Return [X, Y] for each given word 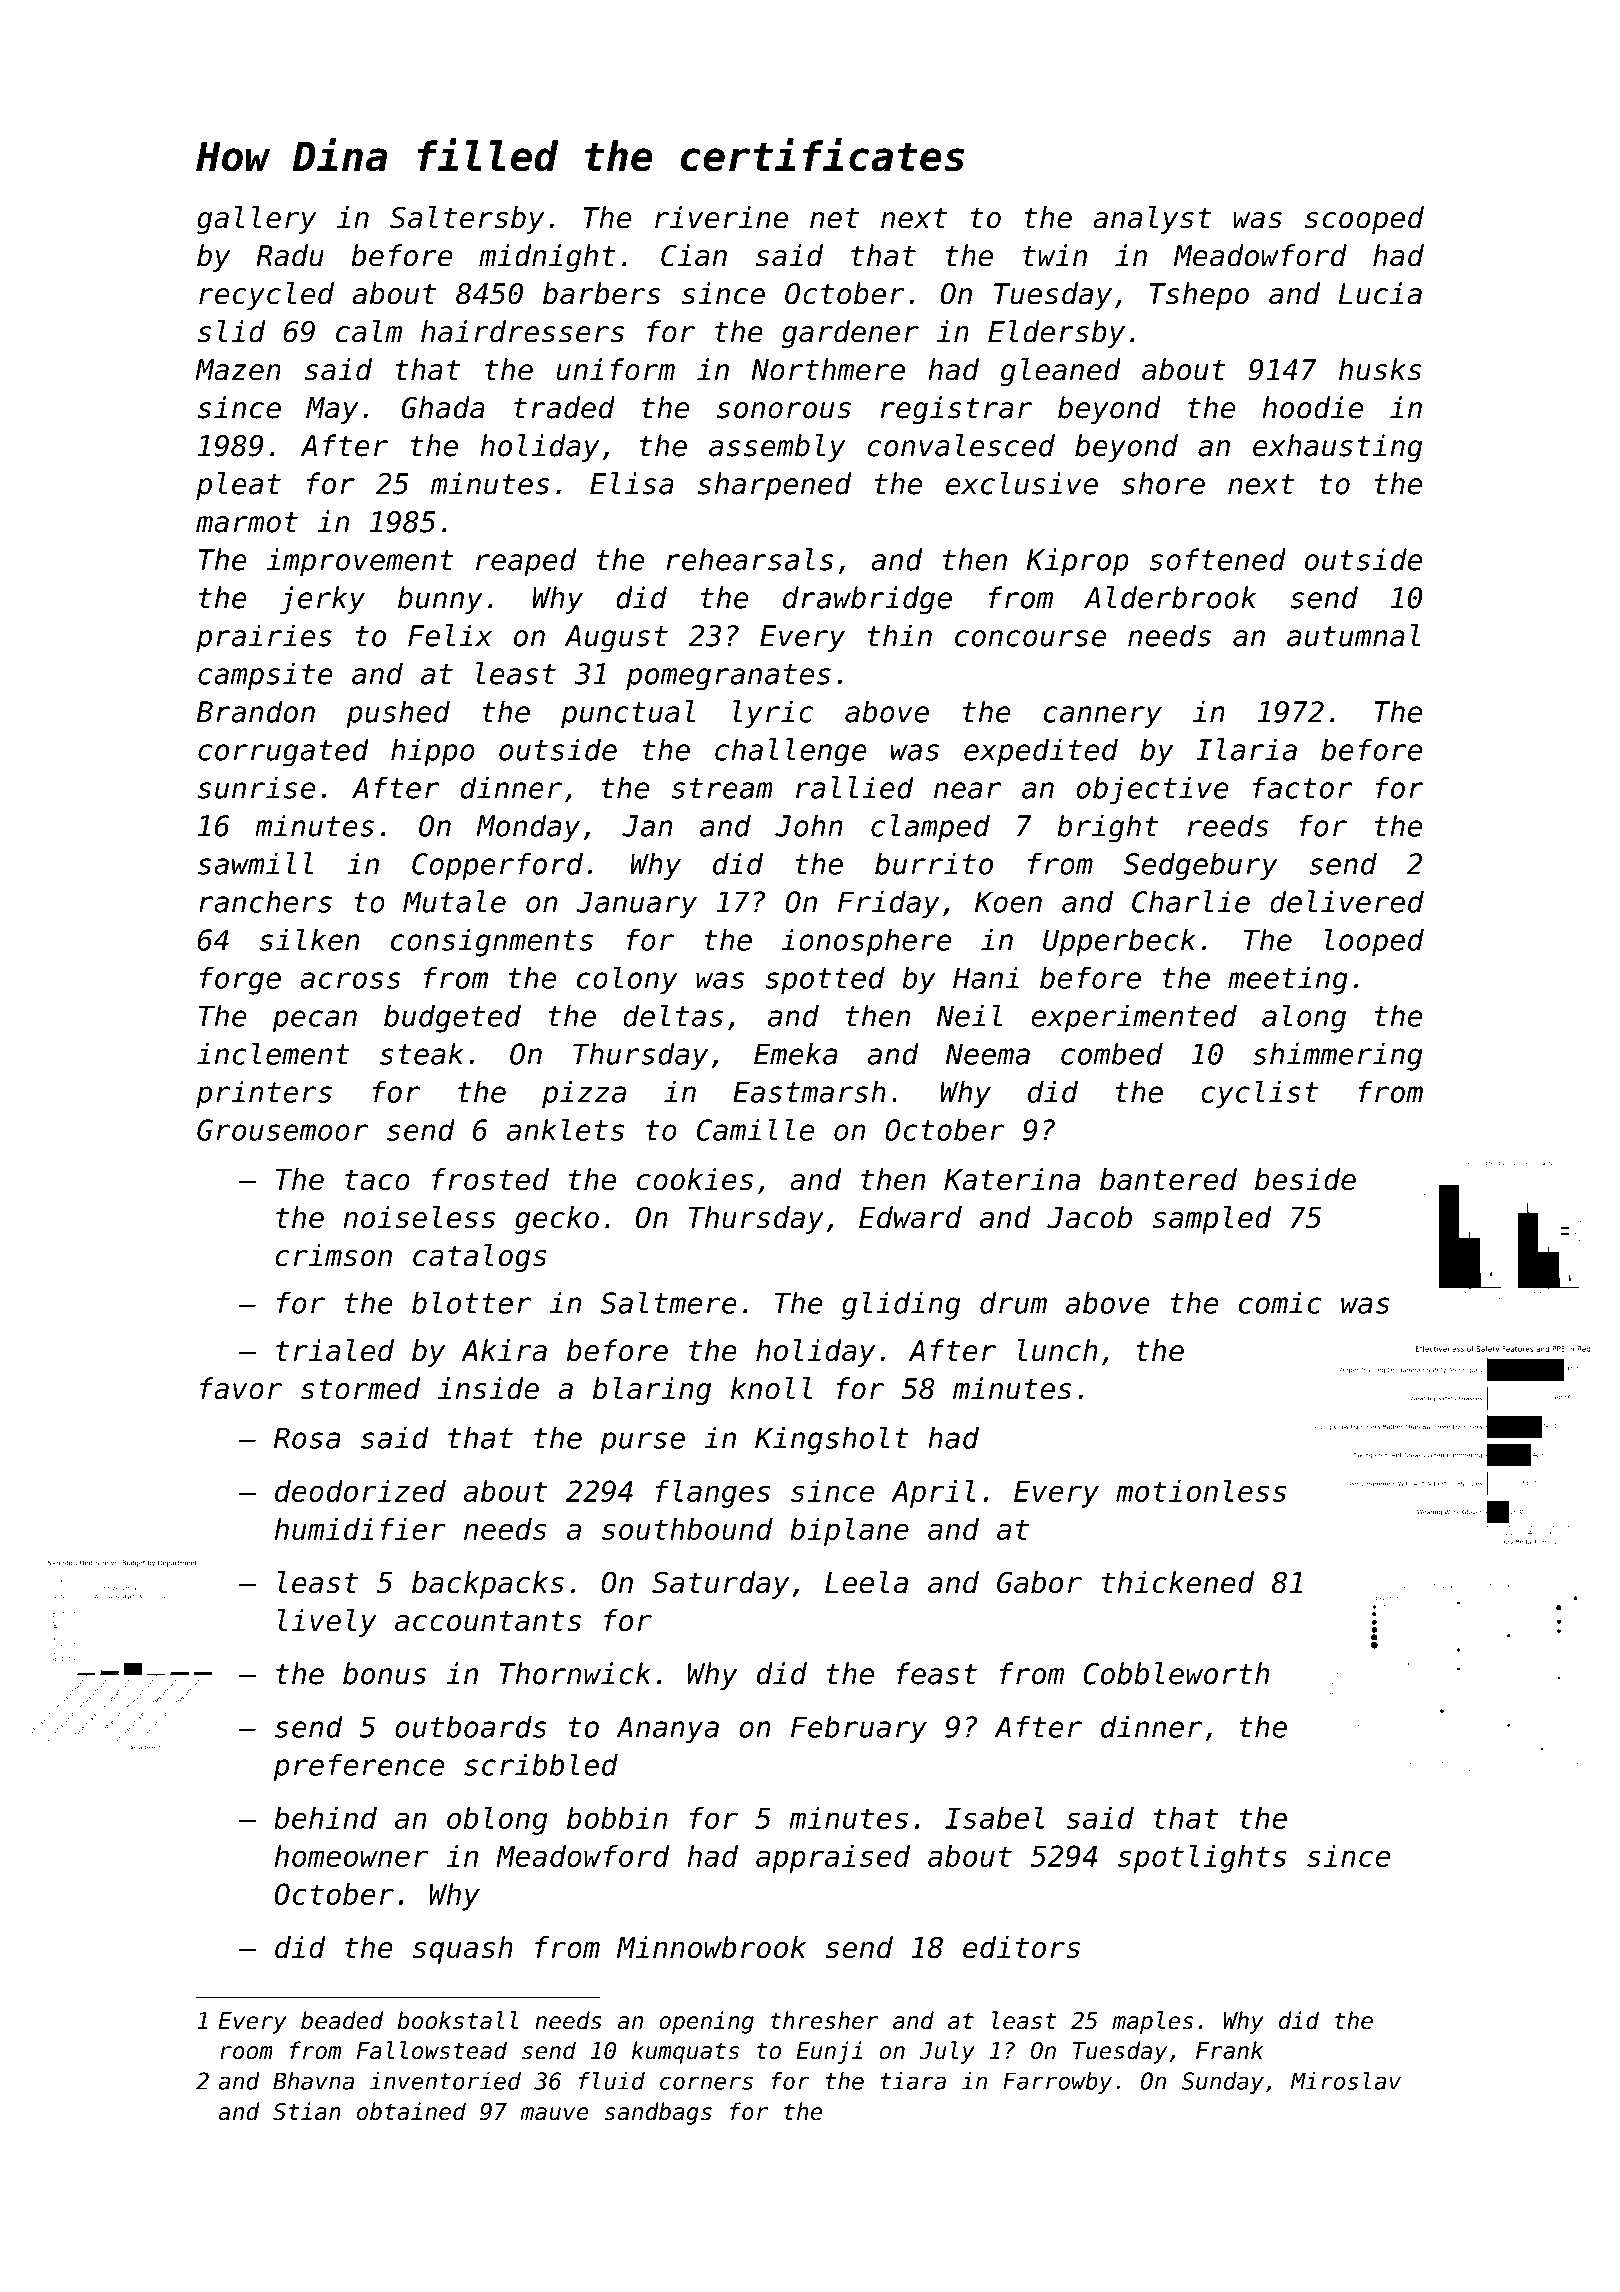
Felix [450, 635]
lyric [773, 714]
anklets [565, 1129]
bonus [384, 1673]
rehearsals [749, 559]
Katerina [1012, 1179]
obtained [411, 2111]
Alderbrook [1170, 597]
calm [369, 331]
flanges [713, 1494]
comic [1280, 1302]
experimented [1134, 1018]
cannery [1103, 717]
